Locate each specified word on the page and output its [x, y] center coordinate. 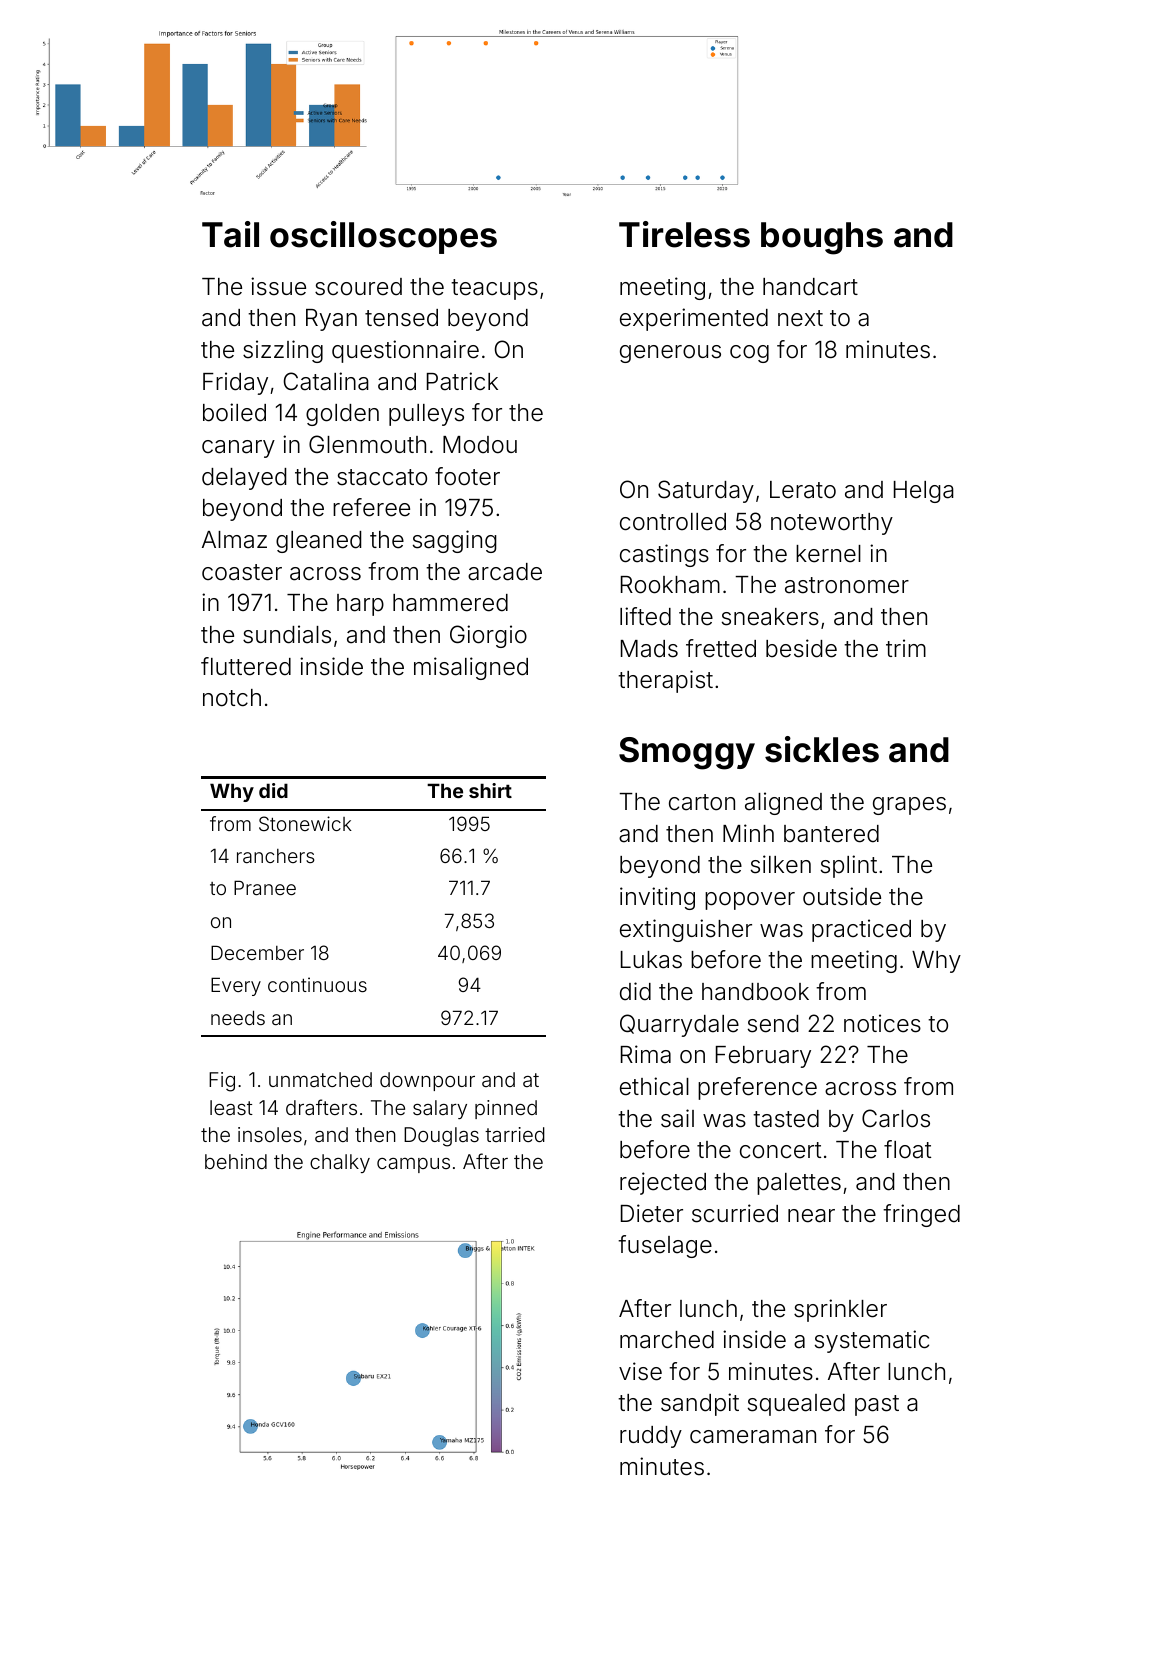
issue [278, 286]
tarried [515, 1134]
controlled [673, 522]
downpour [427, 1081]
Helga [924, 492]
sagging [455, 541]
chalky [340, 1163]
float [907, 1149]
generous [670, 354]
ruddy [651, 1437]
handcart [810, 287]
